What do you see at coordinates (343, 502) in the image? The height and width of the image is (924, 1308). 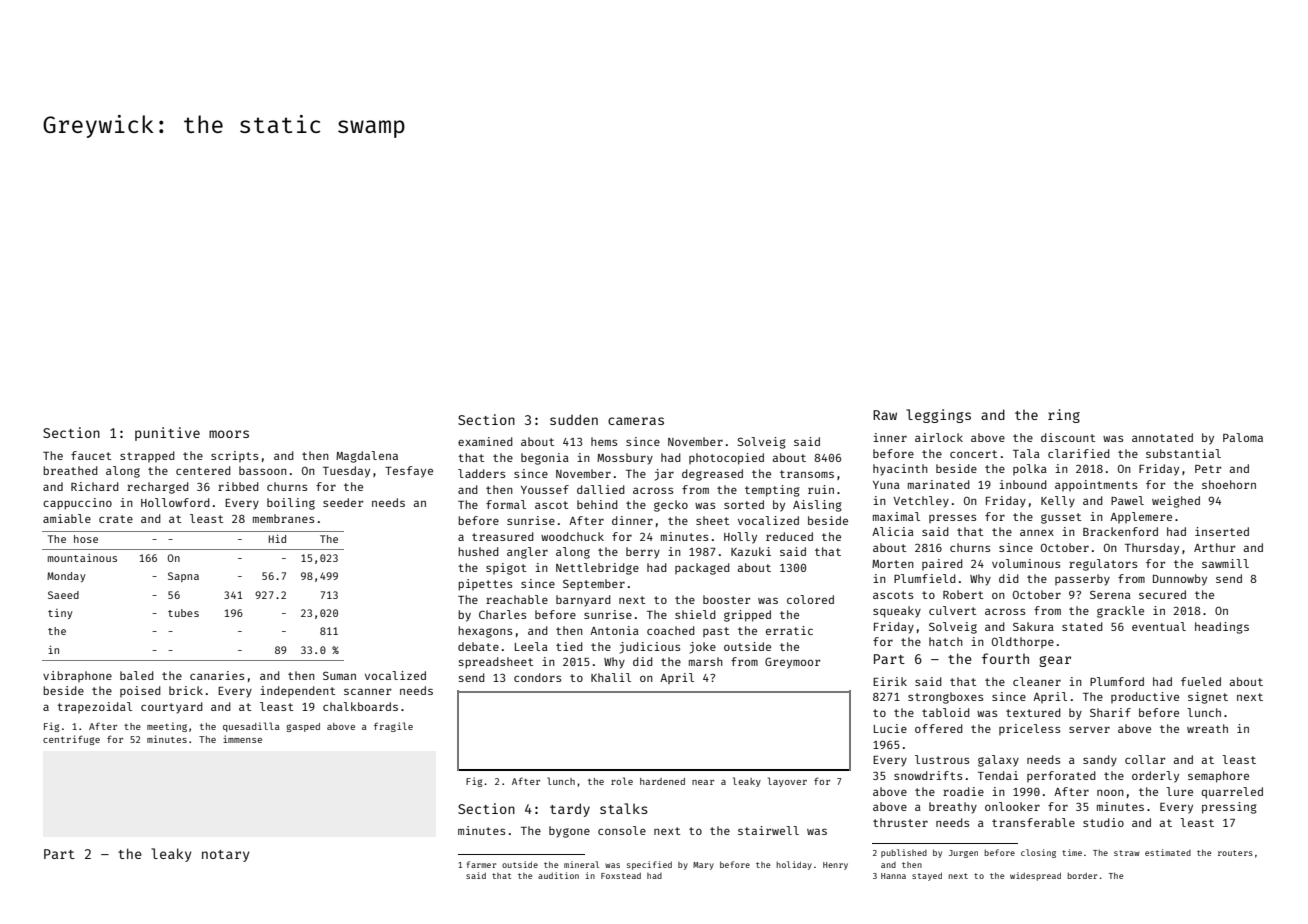 I see `seeder` at bounding box center [343, 502].
